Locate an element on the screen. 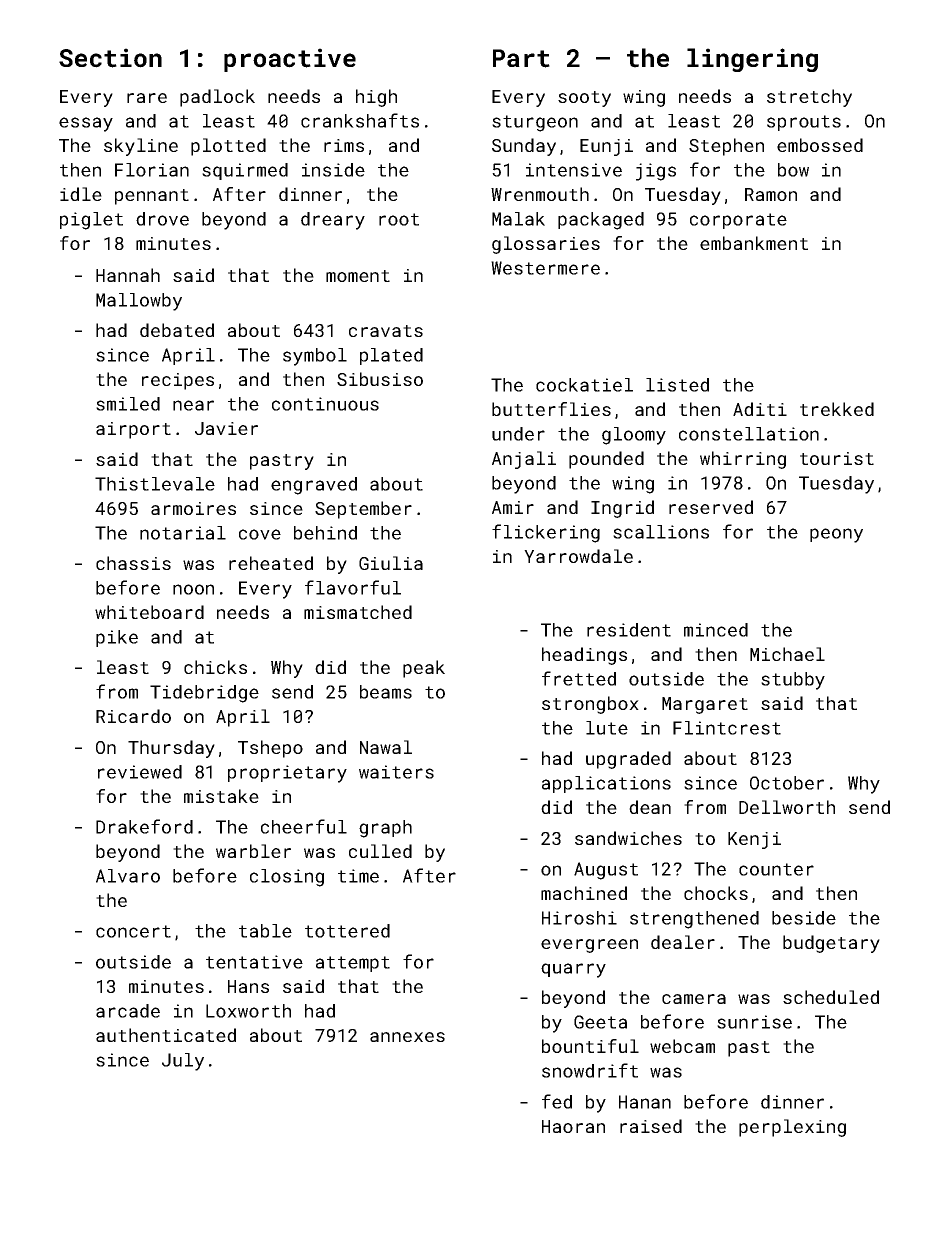 This screenshot has height=1233, width=952. Drakeford is located at coordinates (144, 826).
